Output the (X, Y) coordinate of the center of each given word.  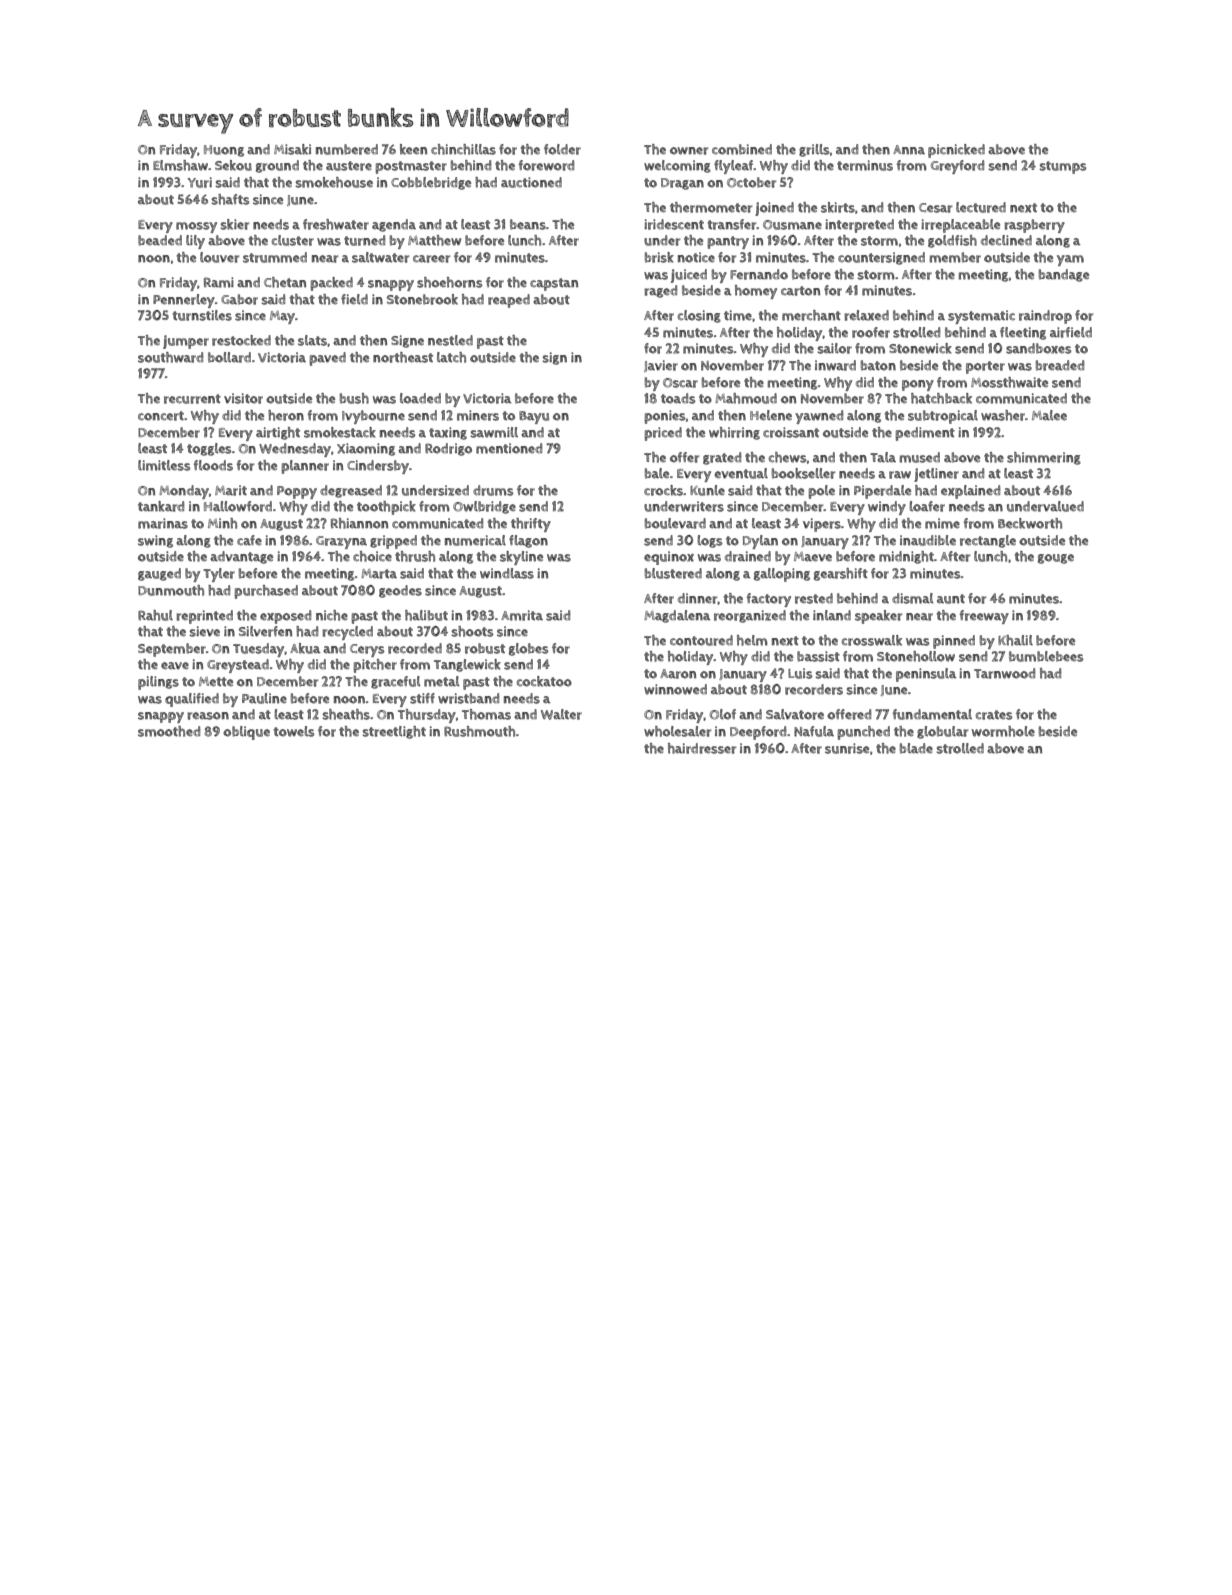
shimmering (1044, 458)
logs (709, 541)
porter (985, 367)
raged (660, 291)
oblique (246, 733)
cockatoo (544, 681)
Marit (231, 490)
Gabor (239, 299)
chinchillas (463, 149)
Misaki (292, 149)
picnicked (956, 151)
